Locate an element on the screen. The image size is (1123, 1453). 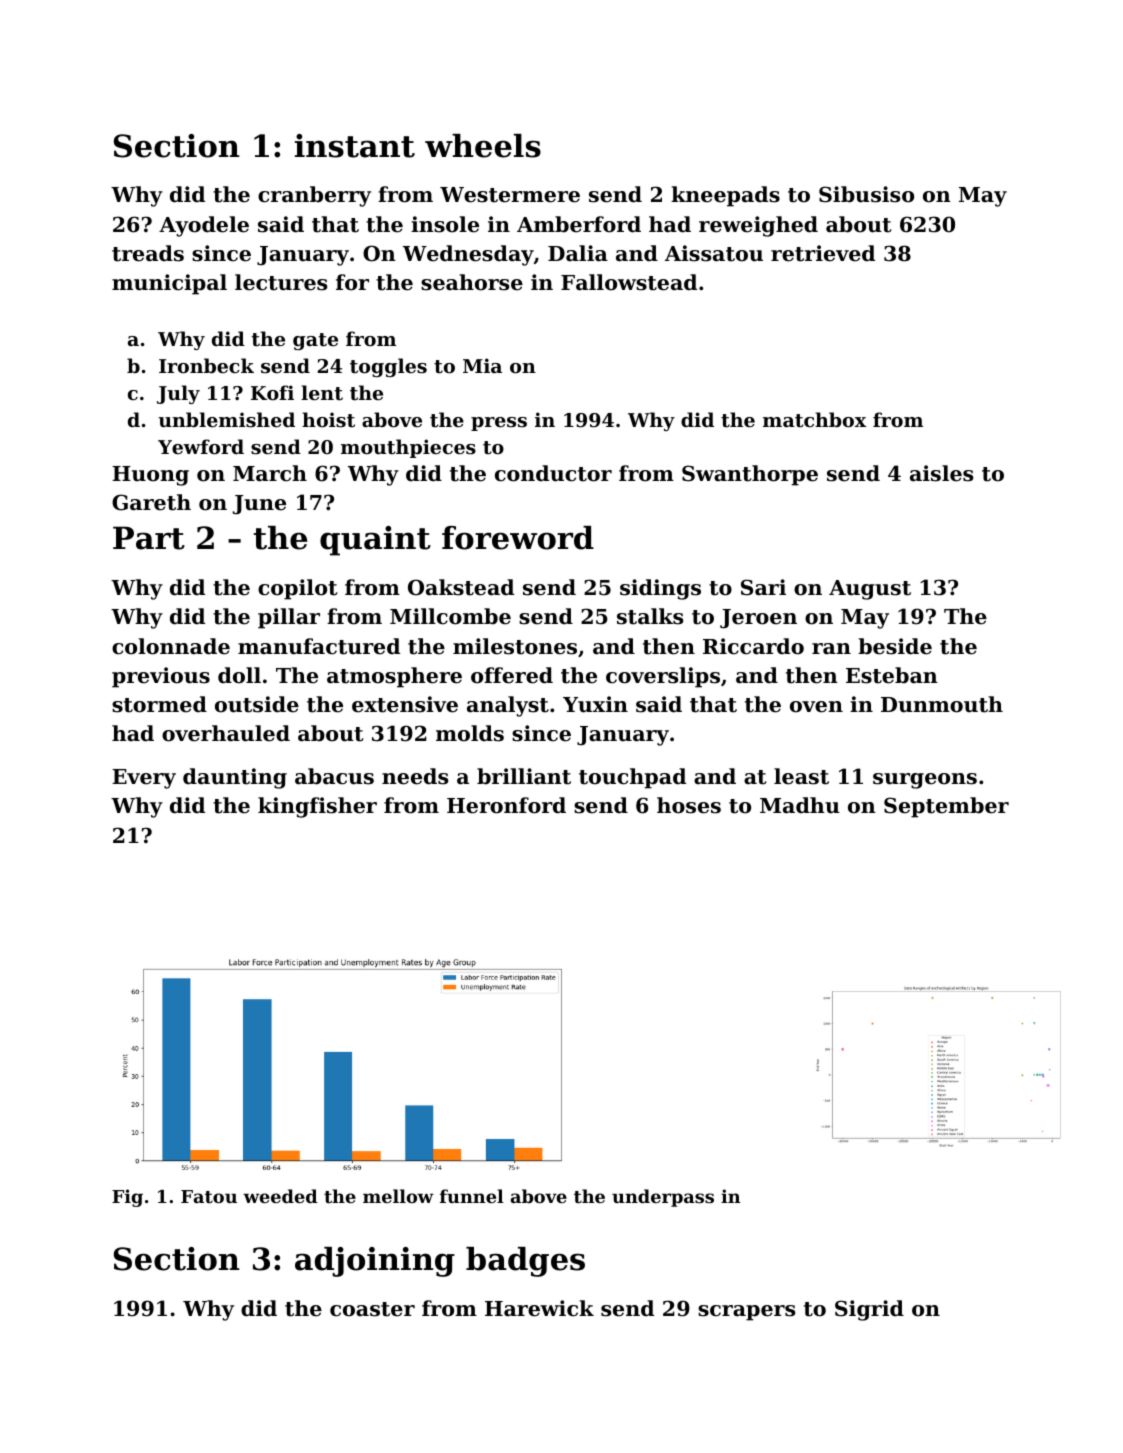
underpass is located at coordinates (663, 1198).
